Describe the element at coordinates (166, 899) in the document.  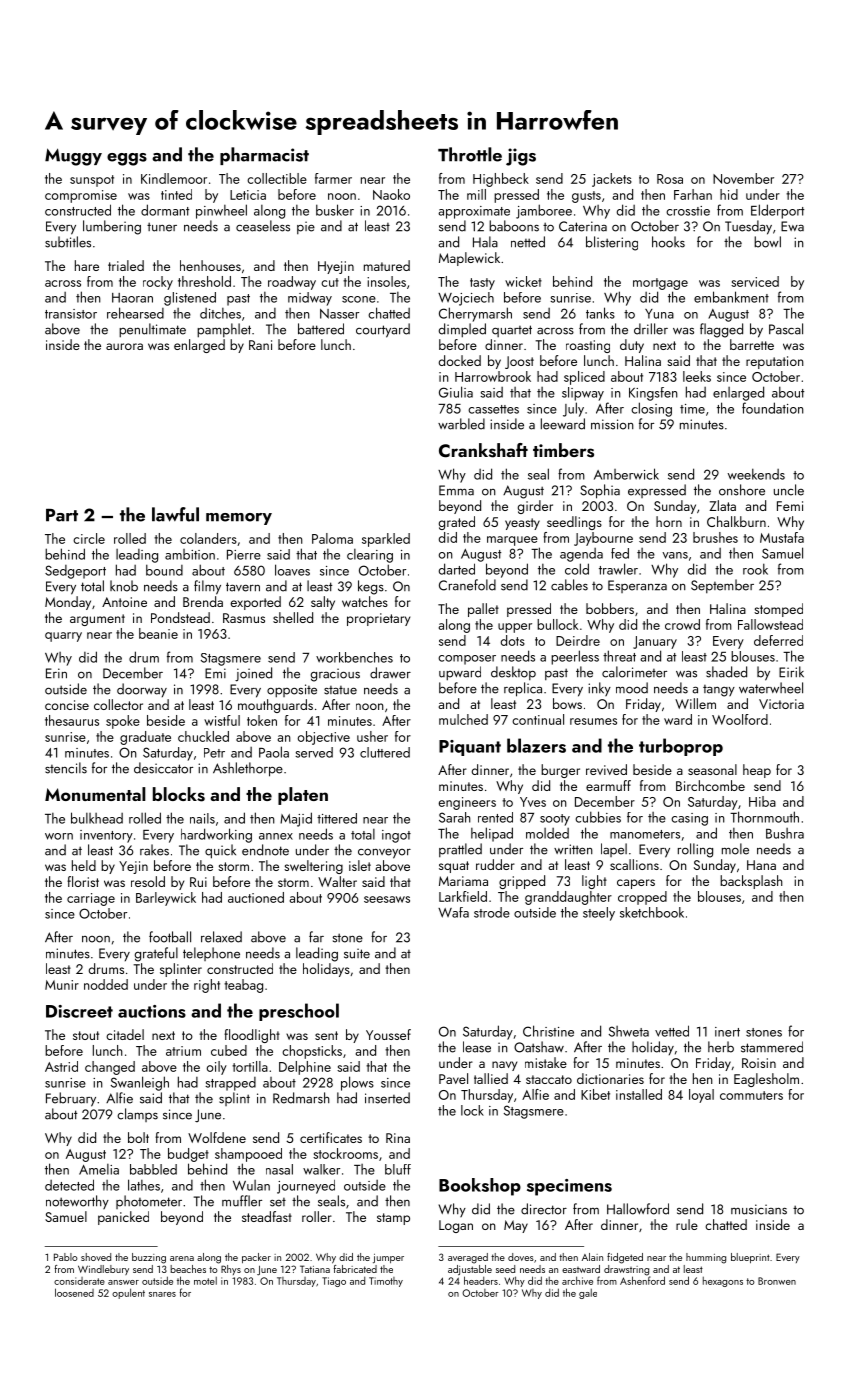
I see `Barleywick` at that location.
